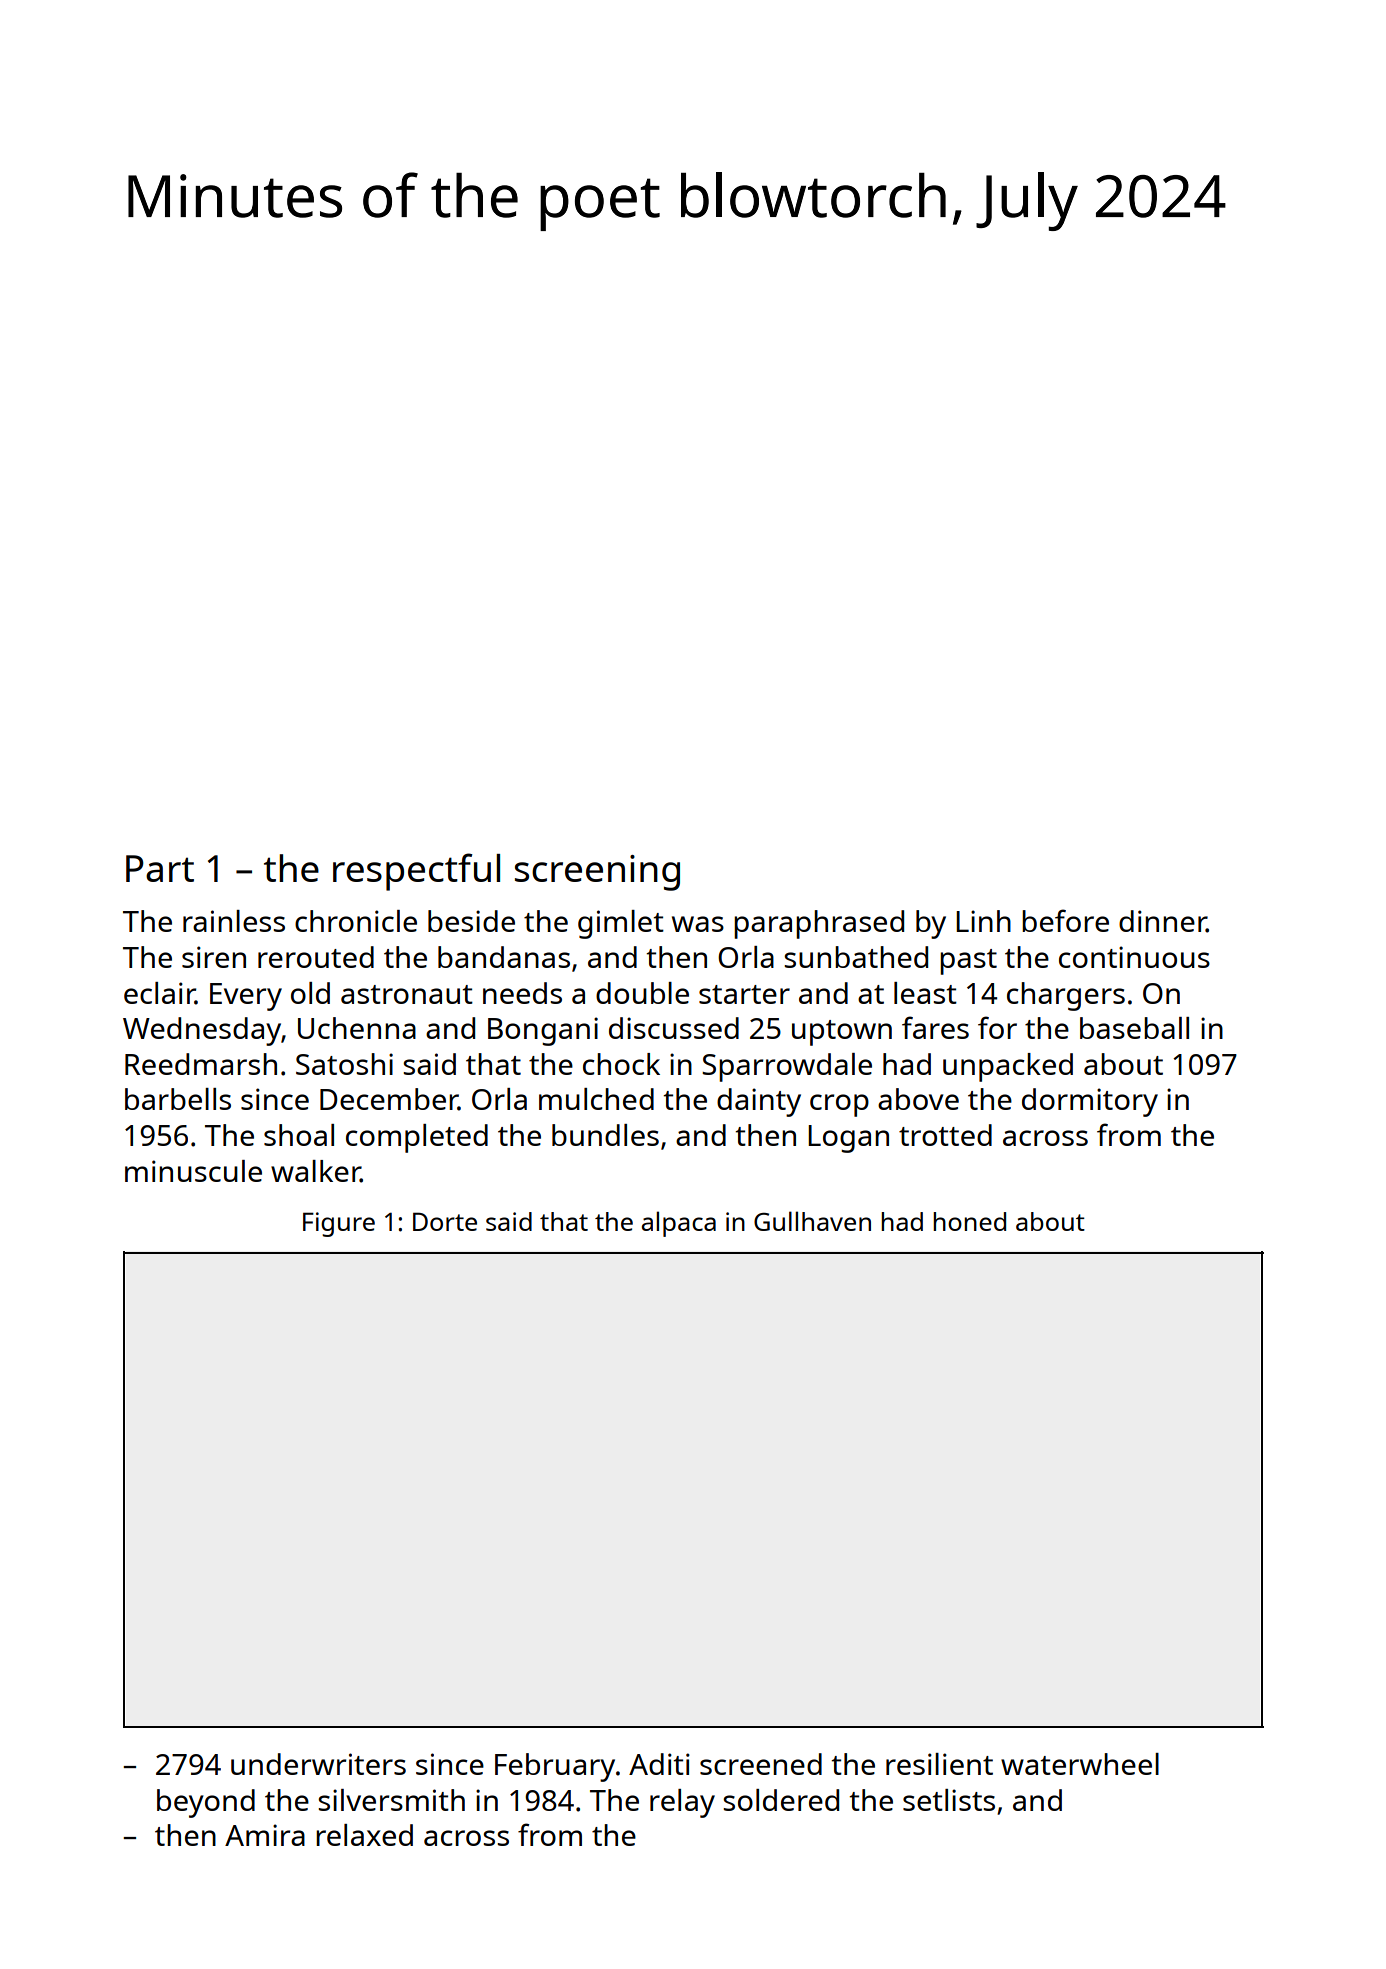 This document has width=1386, height=1969. What do you see at coordinates (193, 1171) in the document?
I see `minuscule` at bounding box center [193, 1171].
